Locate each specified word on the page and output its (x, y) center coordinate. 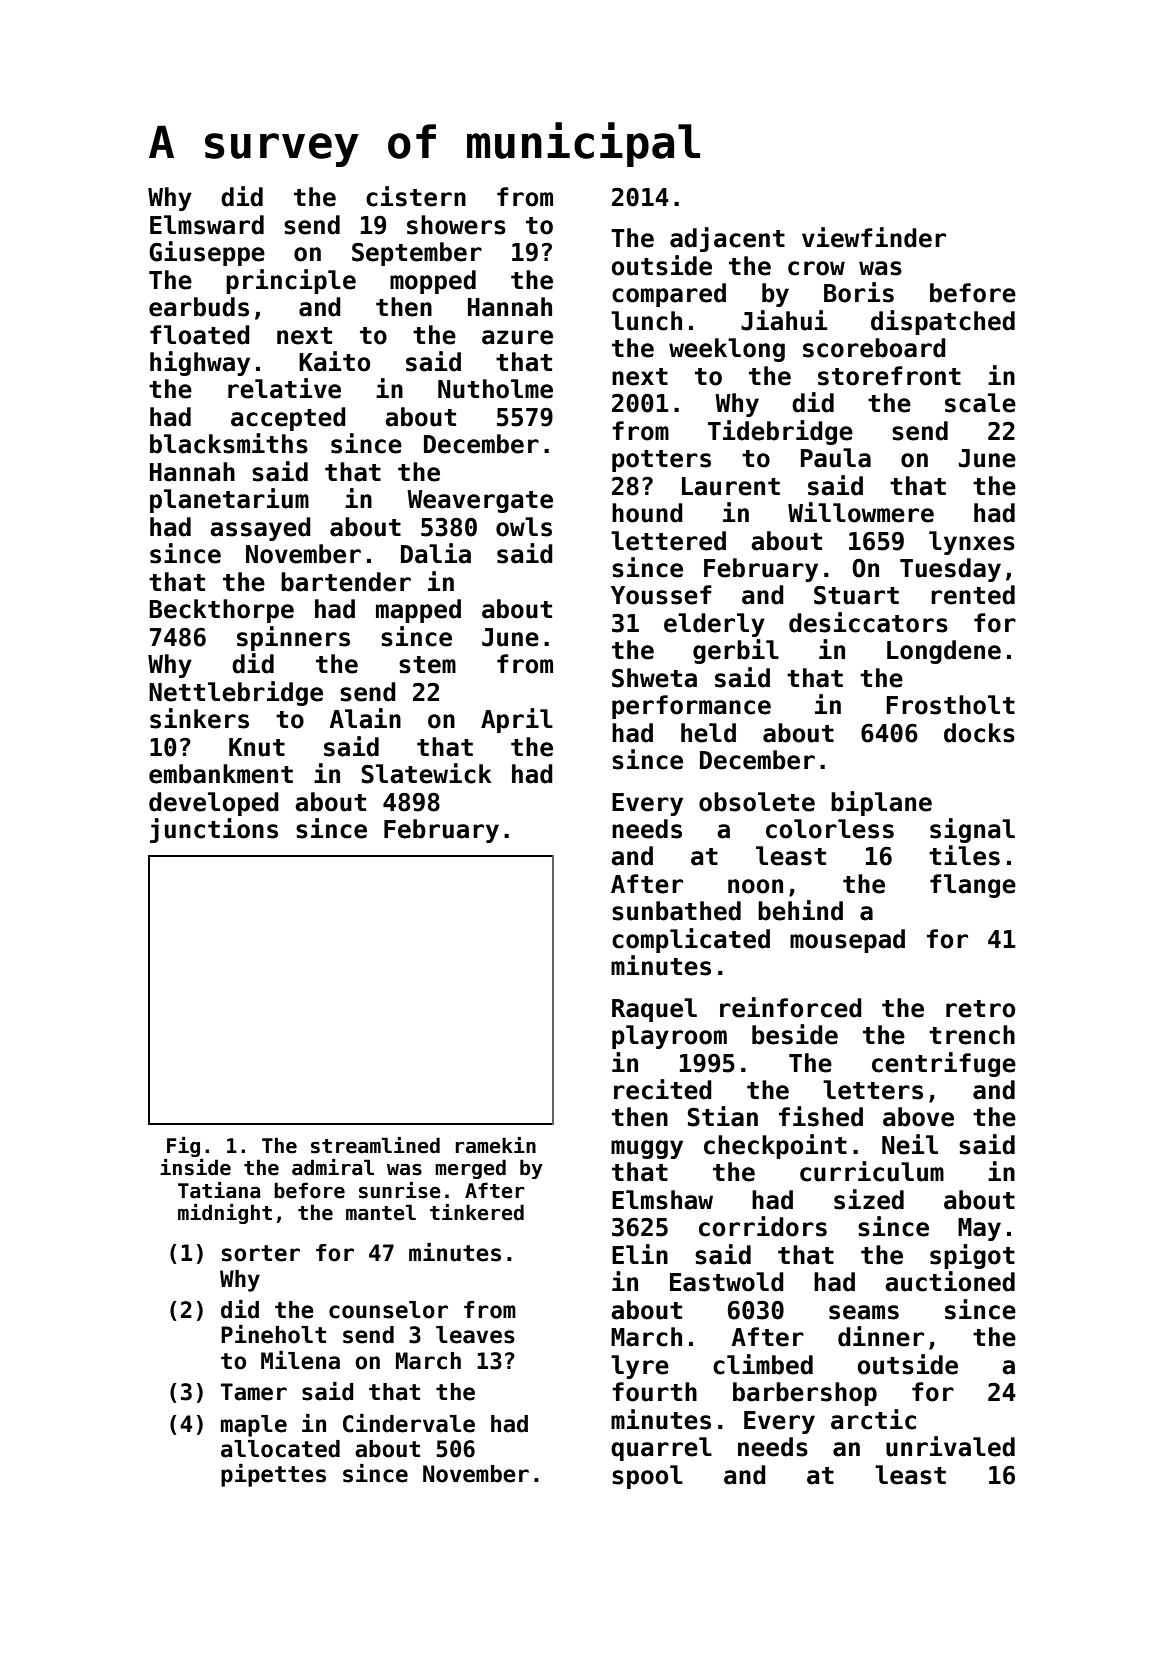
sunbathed (676, 911)
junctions (214, 830)
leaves (475, 1335)
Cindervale (409, 1423)
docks (979, 733)
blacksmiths (229, 443)
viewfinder (874, 237)
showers (456, 225)
